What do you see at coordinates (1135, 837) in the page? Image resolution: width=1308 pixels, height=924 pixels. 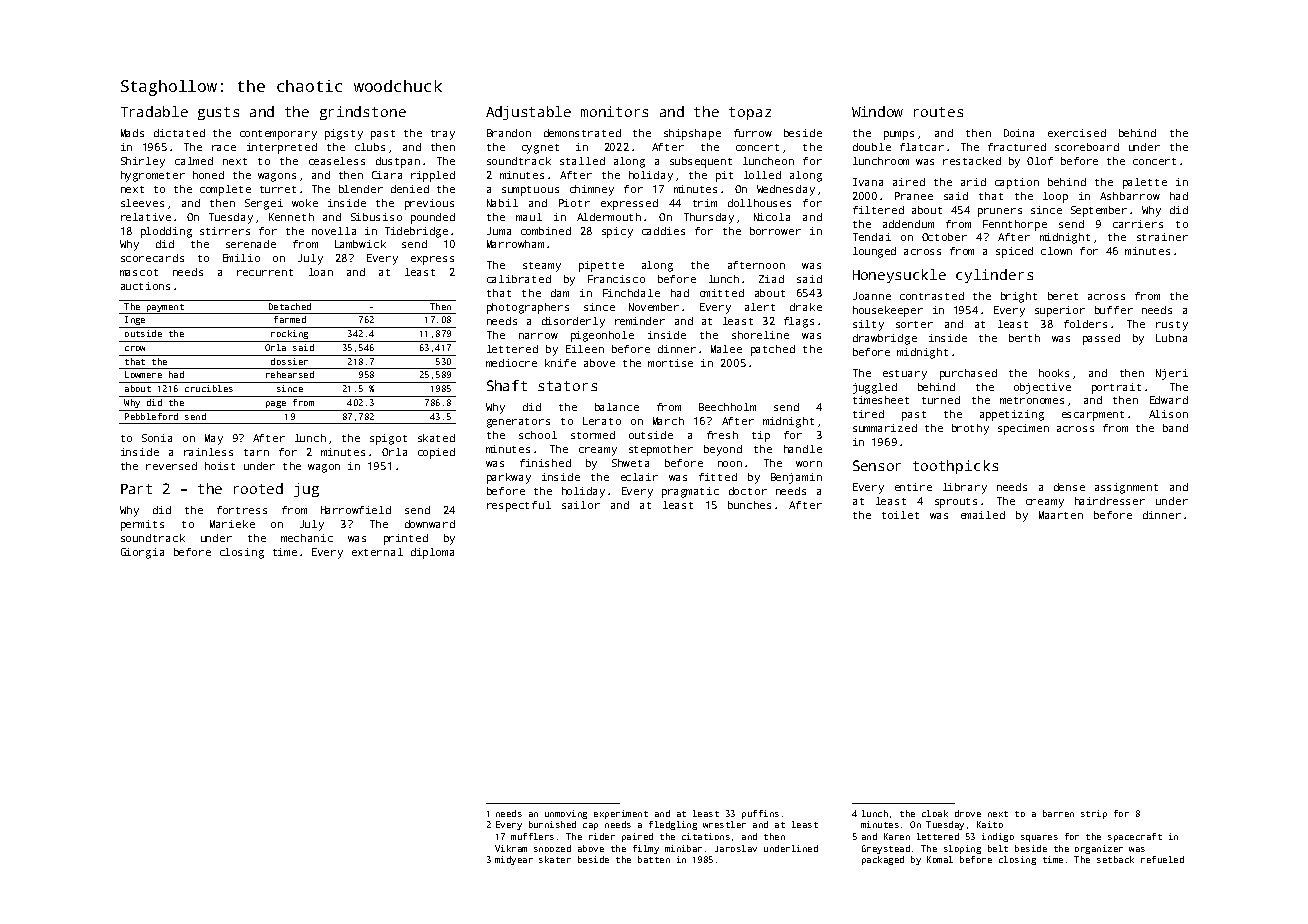 I see `spacecraft` at bounding box center [1135, 837].
